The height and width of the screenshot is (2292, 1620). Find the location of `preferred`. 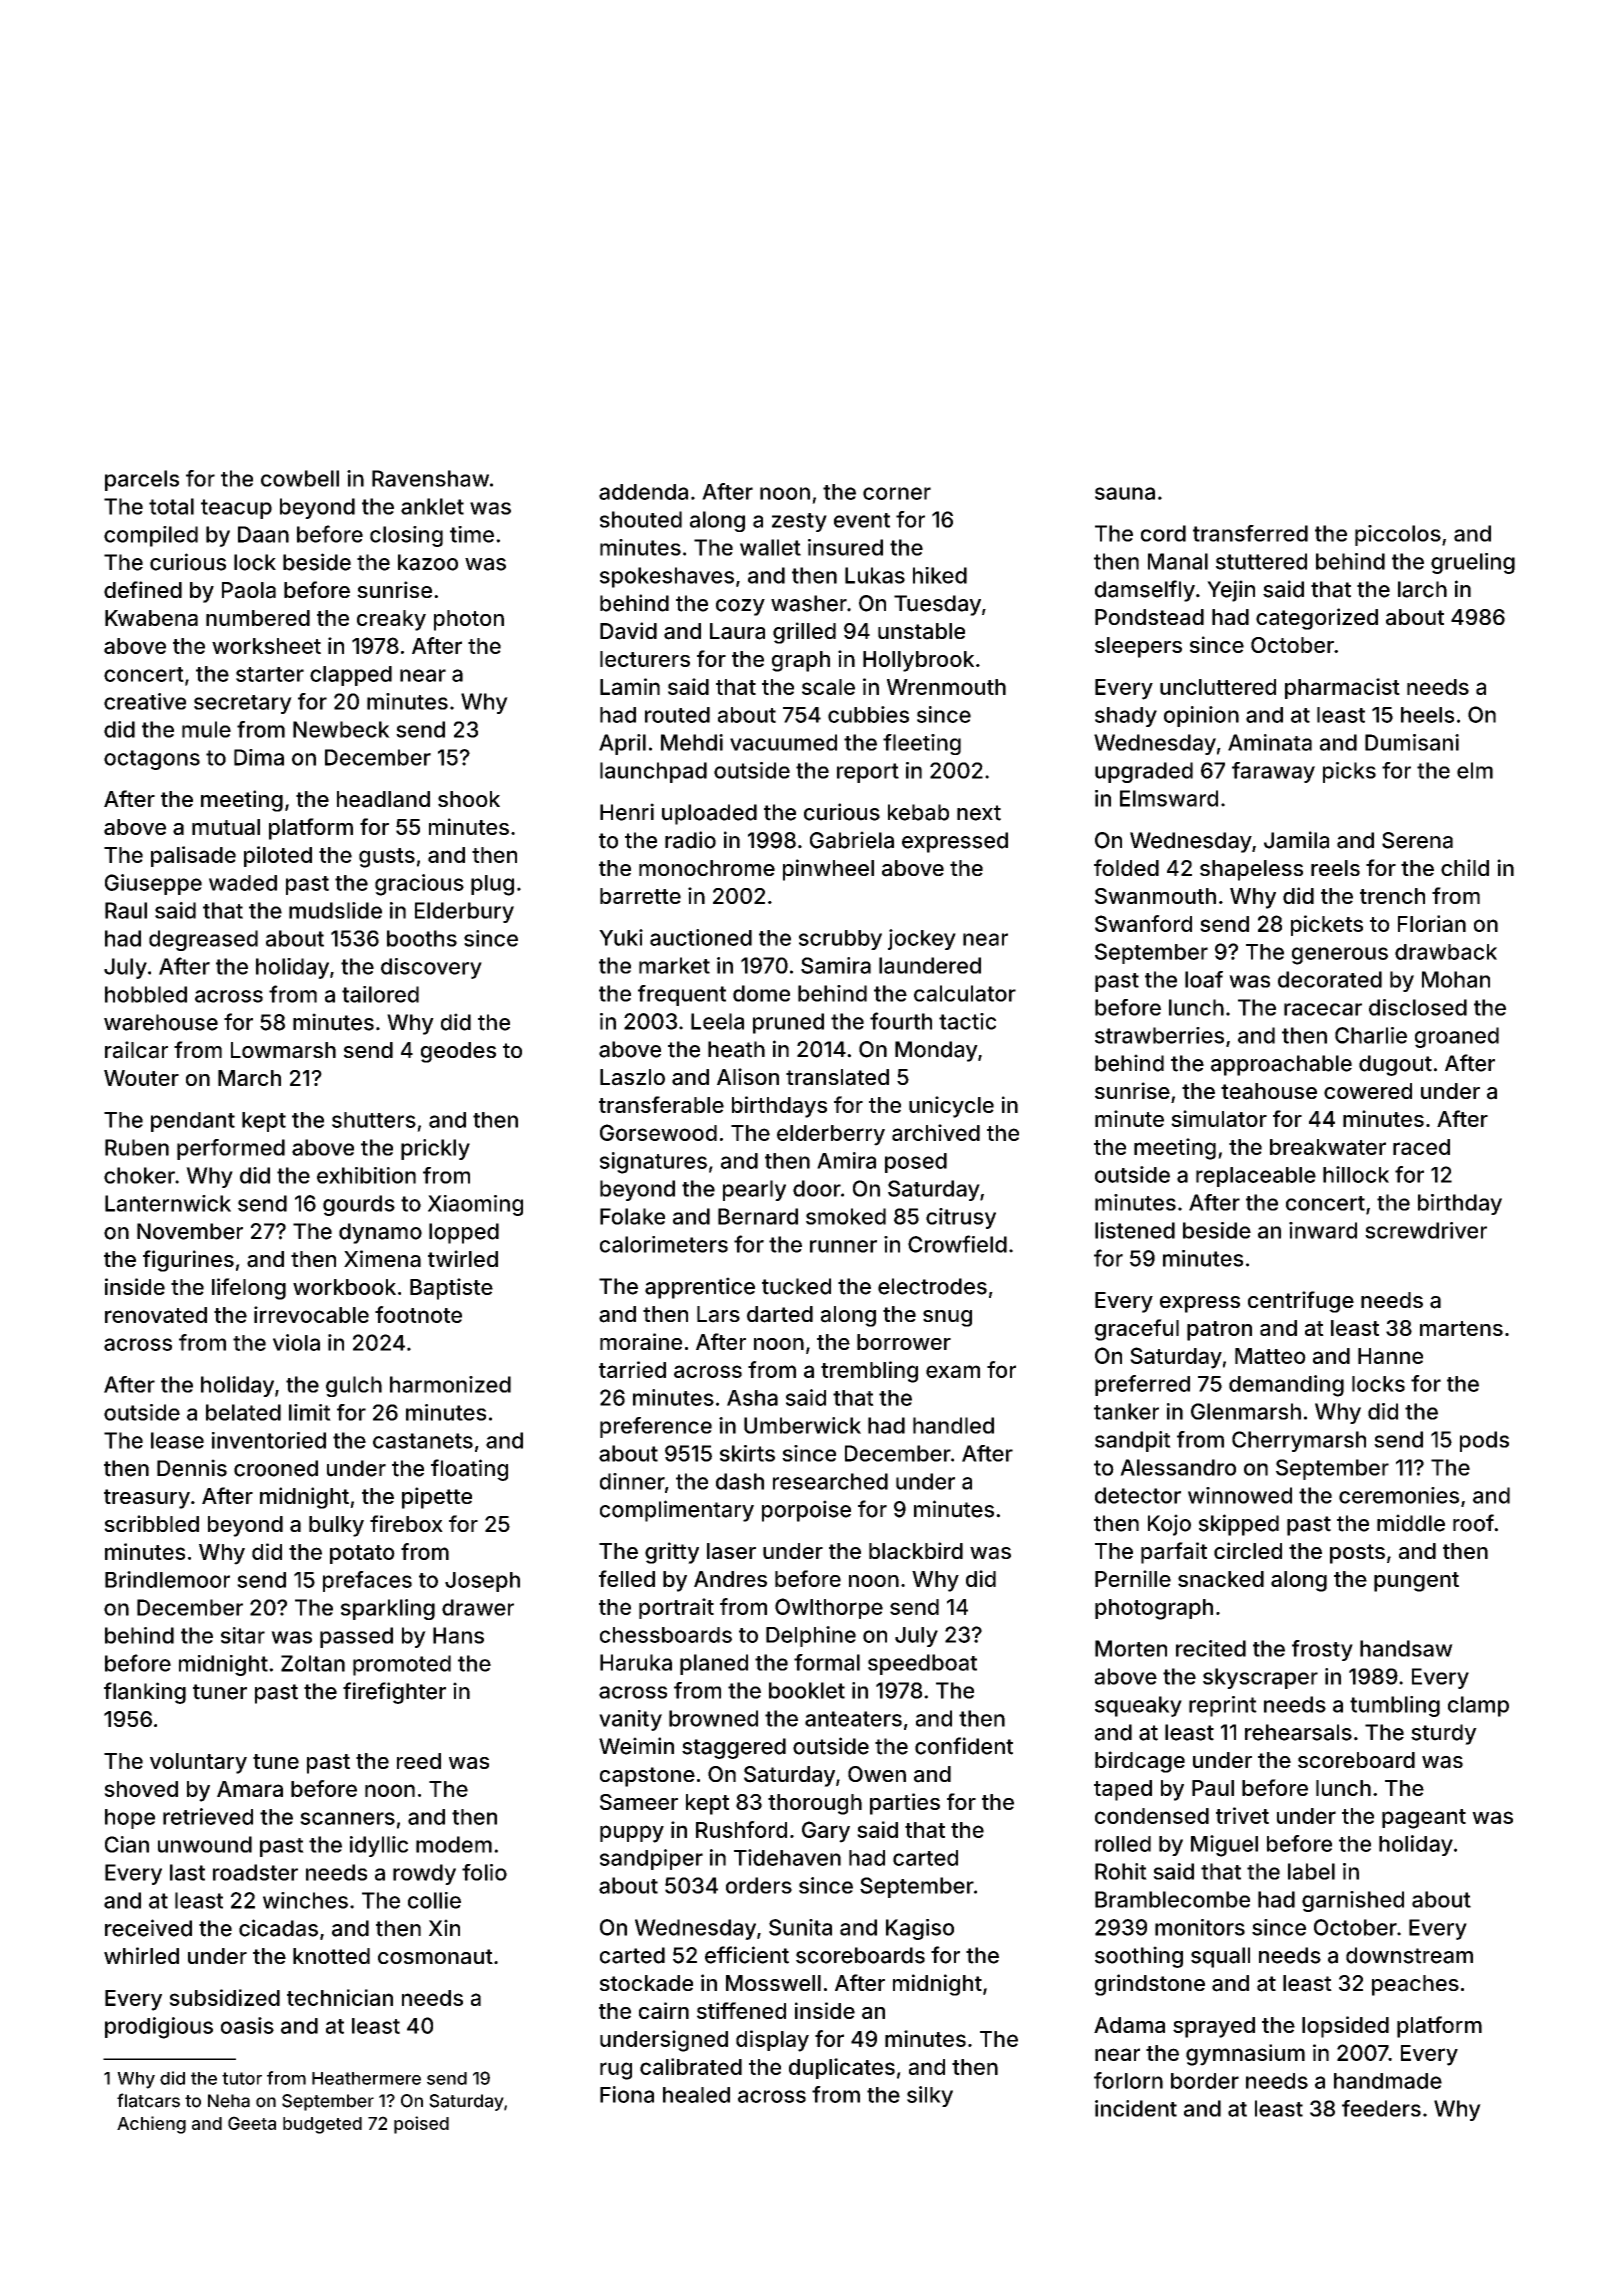

preferred is located at coordinates (1142, 1385).
